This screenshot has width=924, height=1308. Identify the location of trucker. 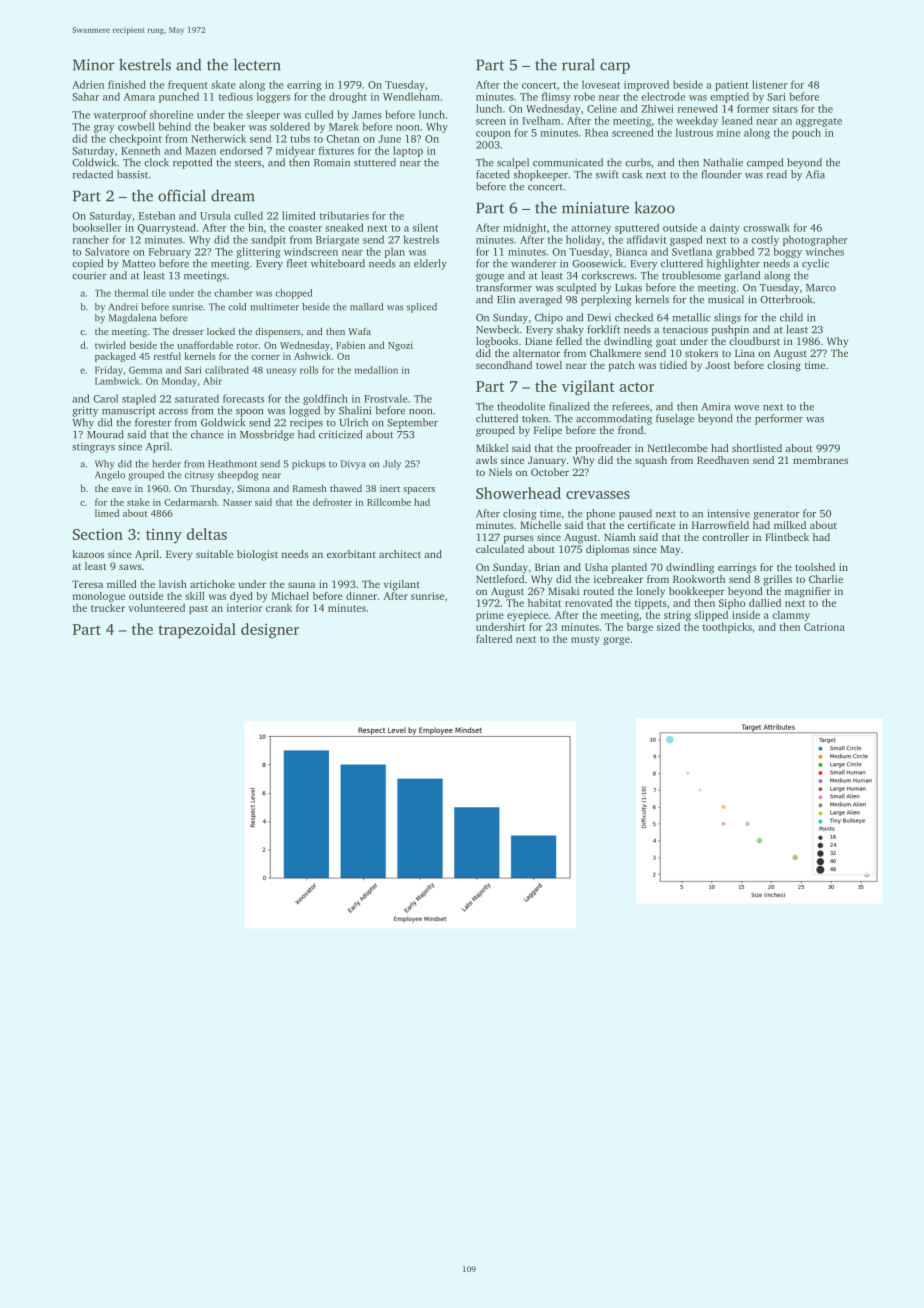
(108, 608).
